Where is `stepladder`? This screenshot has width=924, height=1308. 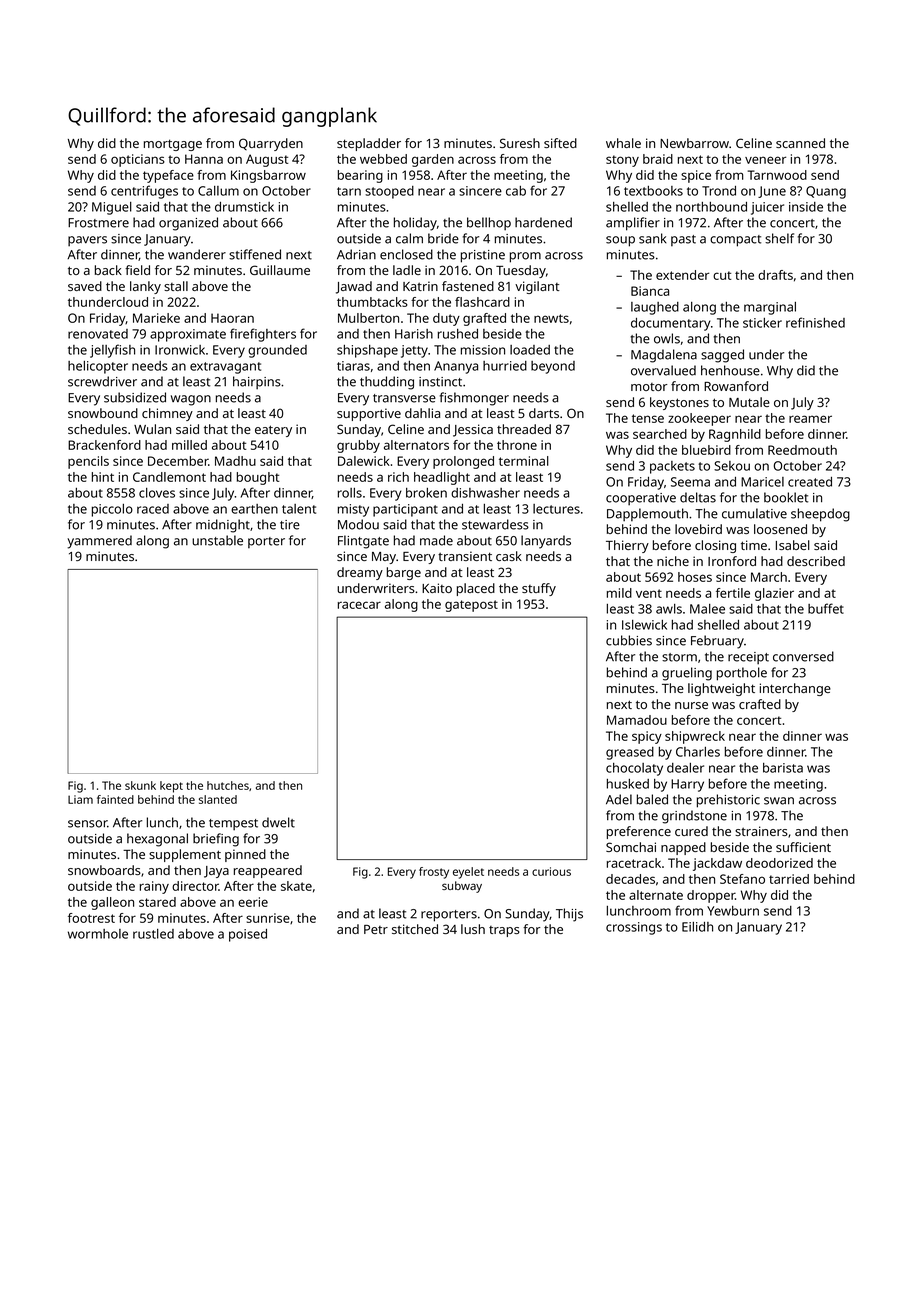
stepladder is located at coordinates (369, 144).
